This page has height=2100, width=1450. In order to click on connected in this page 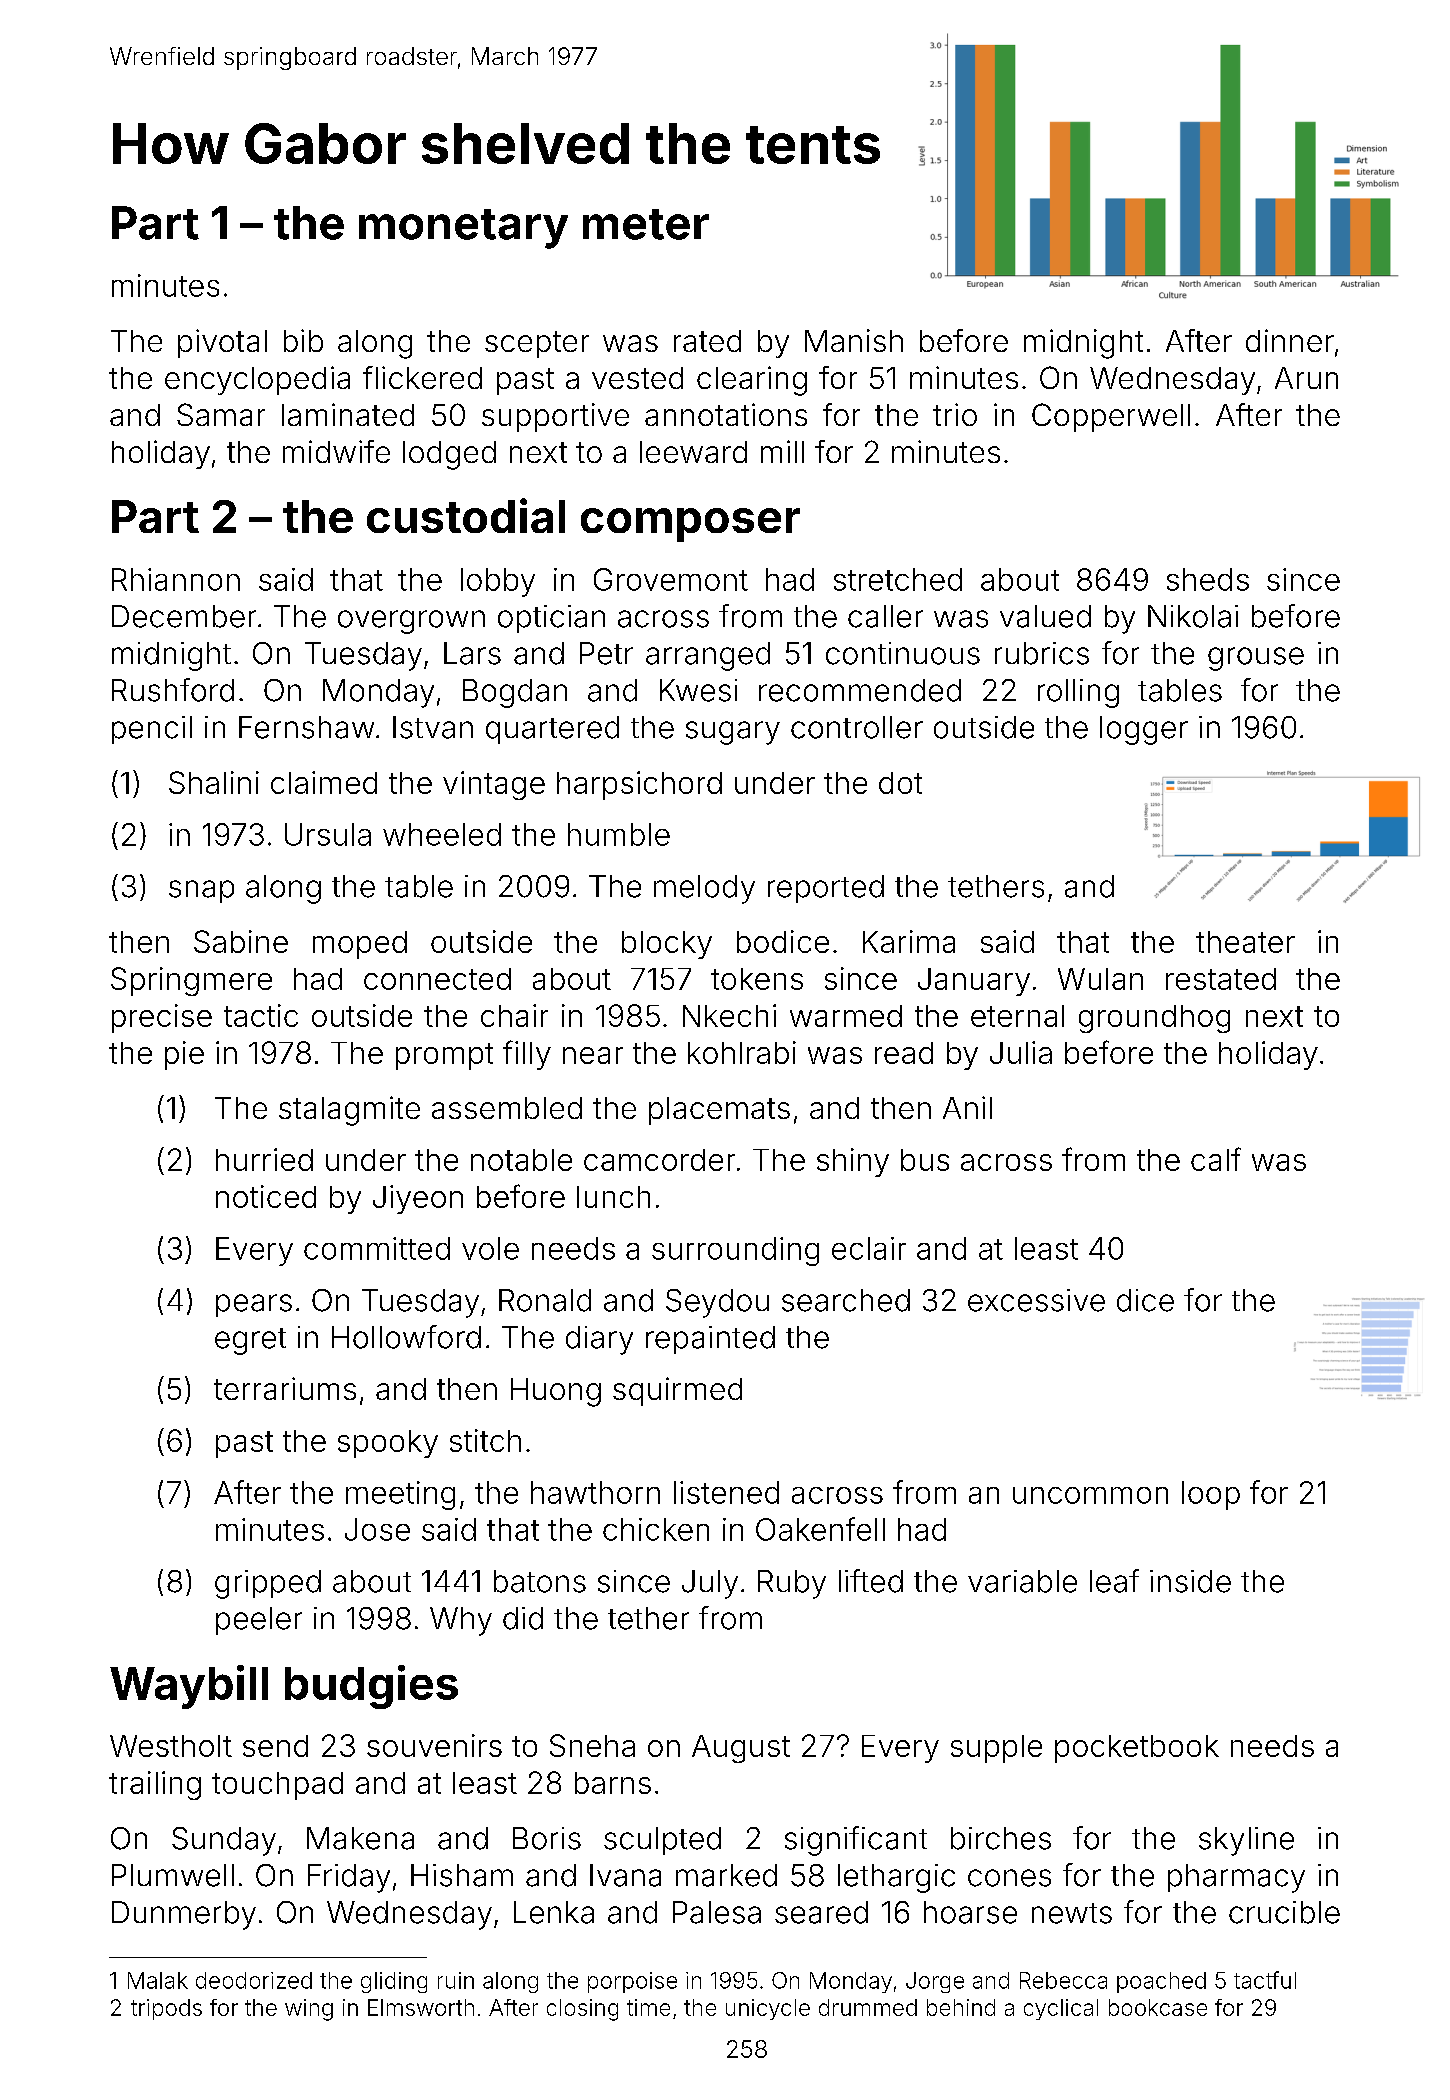, I will do `click(437, 979)`.
